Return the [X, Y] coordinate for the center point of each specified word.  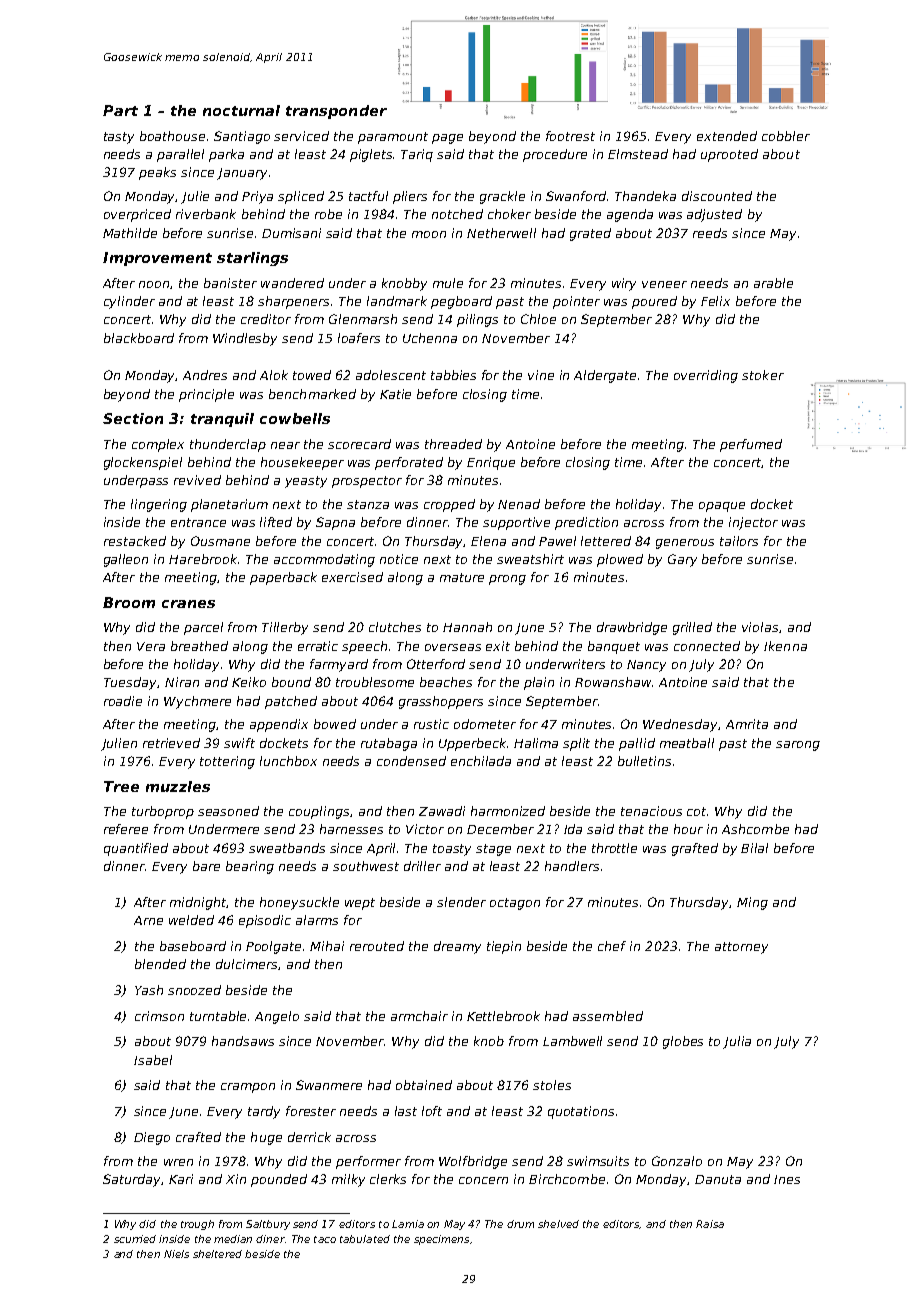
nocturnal [241, 110]
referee [126, 829]
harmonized [508, 811]
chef [612, 946]
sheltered [217, 1254]
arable [773, 283]
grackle [502, 197]
